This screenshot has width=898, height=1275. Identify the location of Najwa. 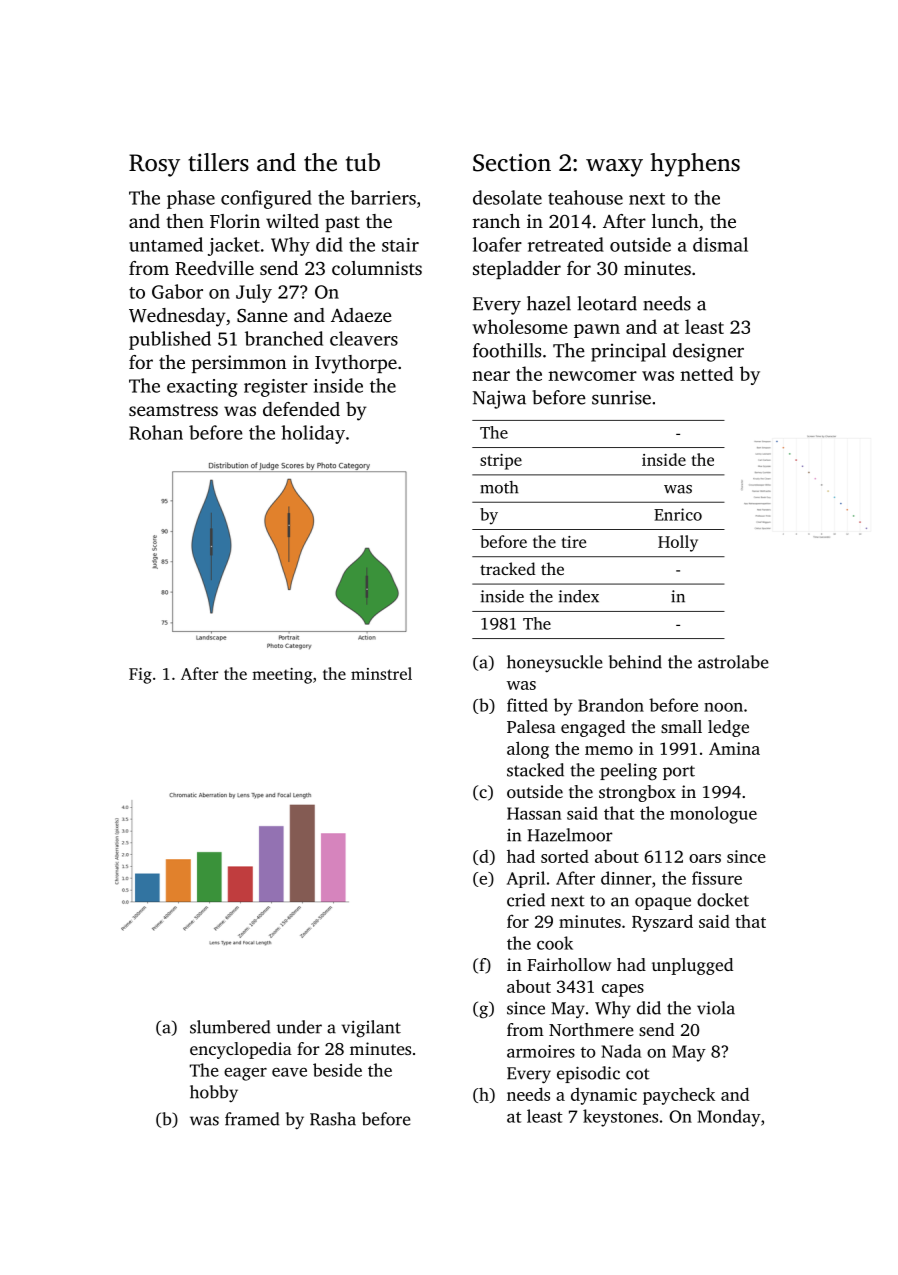
(499, 399).
